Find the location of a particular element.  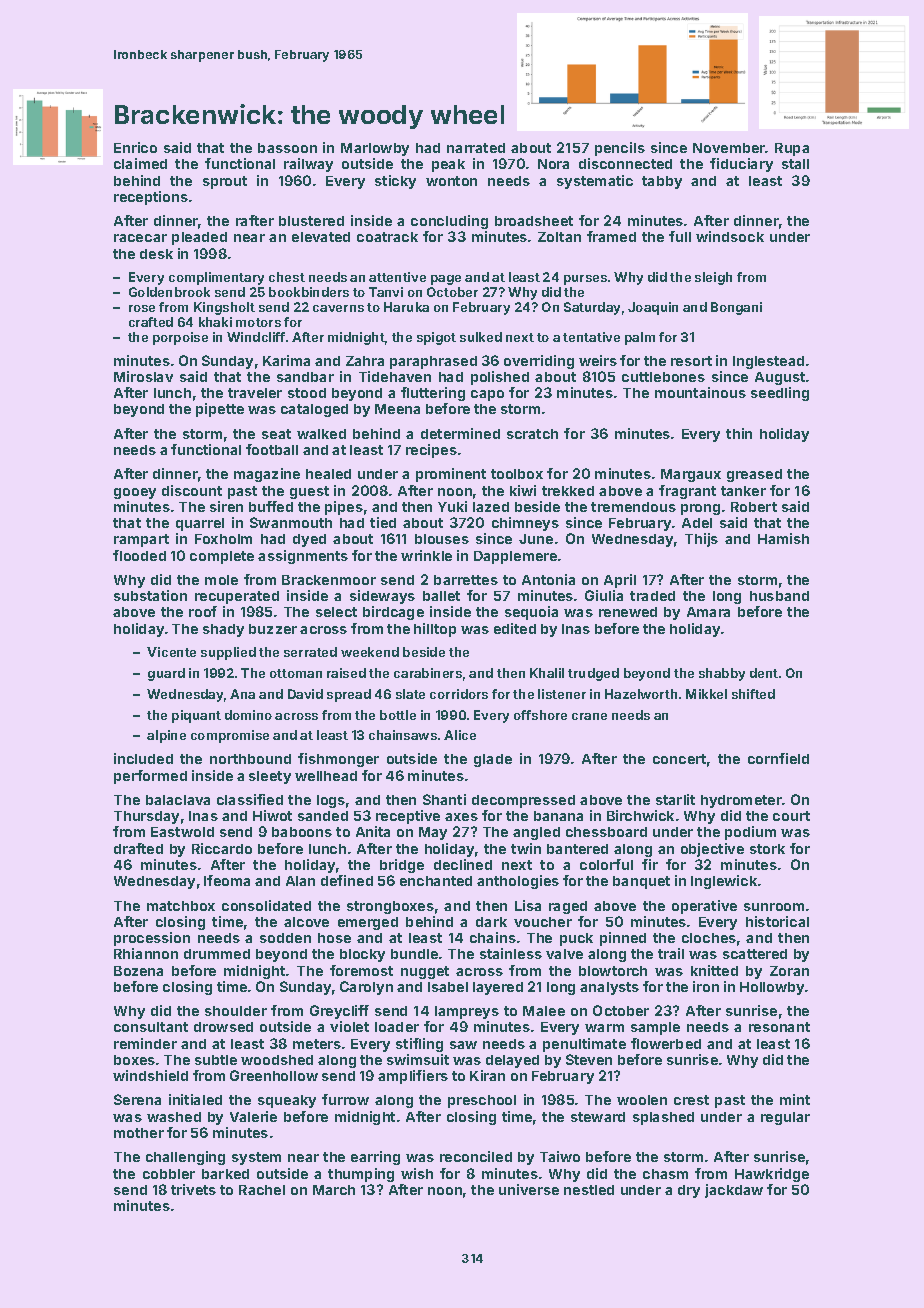

sulked is located at coordinates (481, 337).
